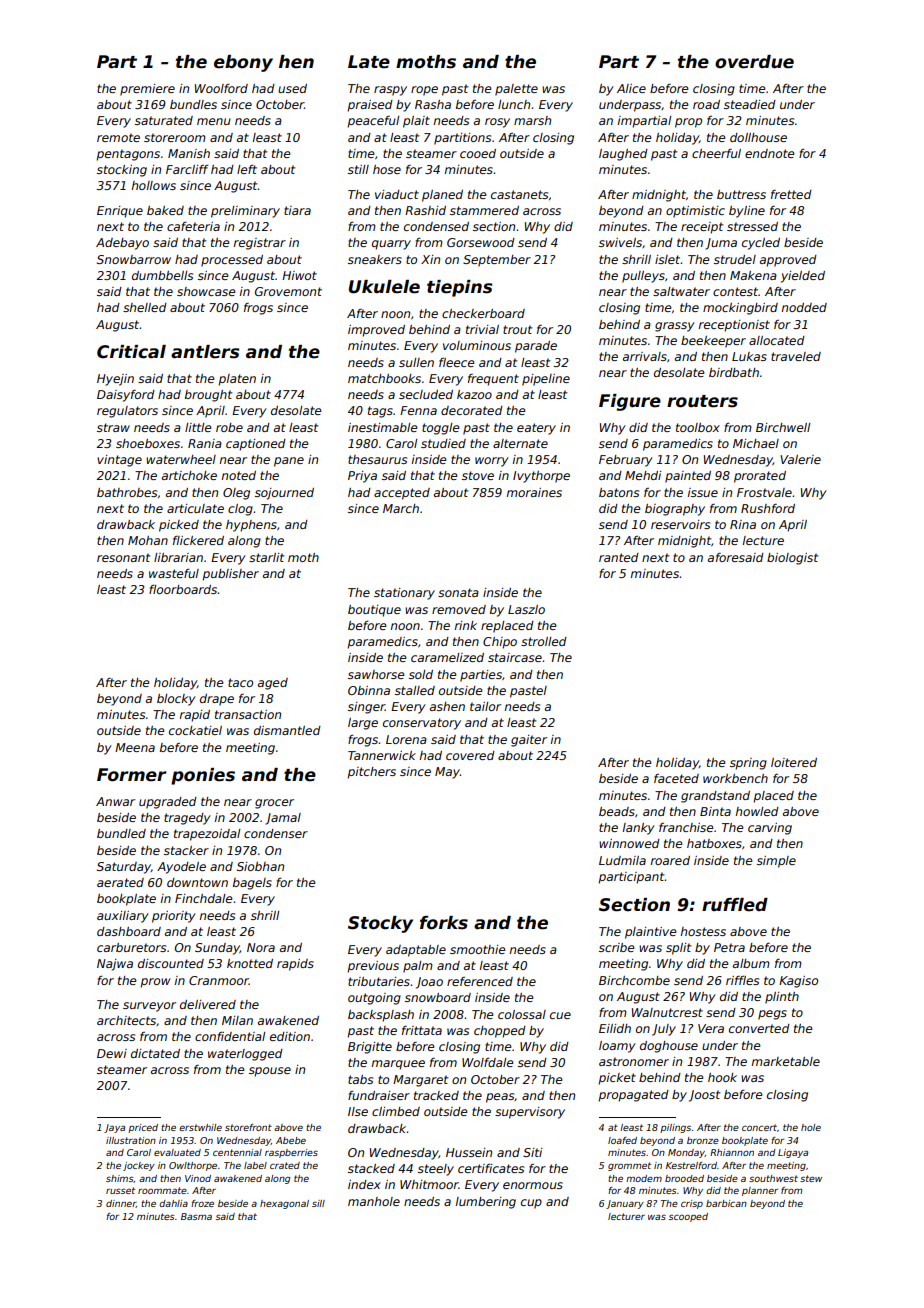 The height and width of the document is (1308, 924). Describe the element at coordinates (532, 120) in the document. I see `marsh` at that location.
